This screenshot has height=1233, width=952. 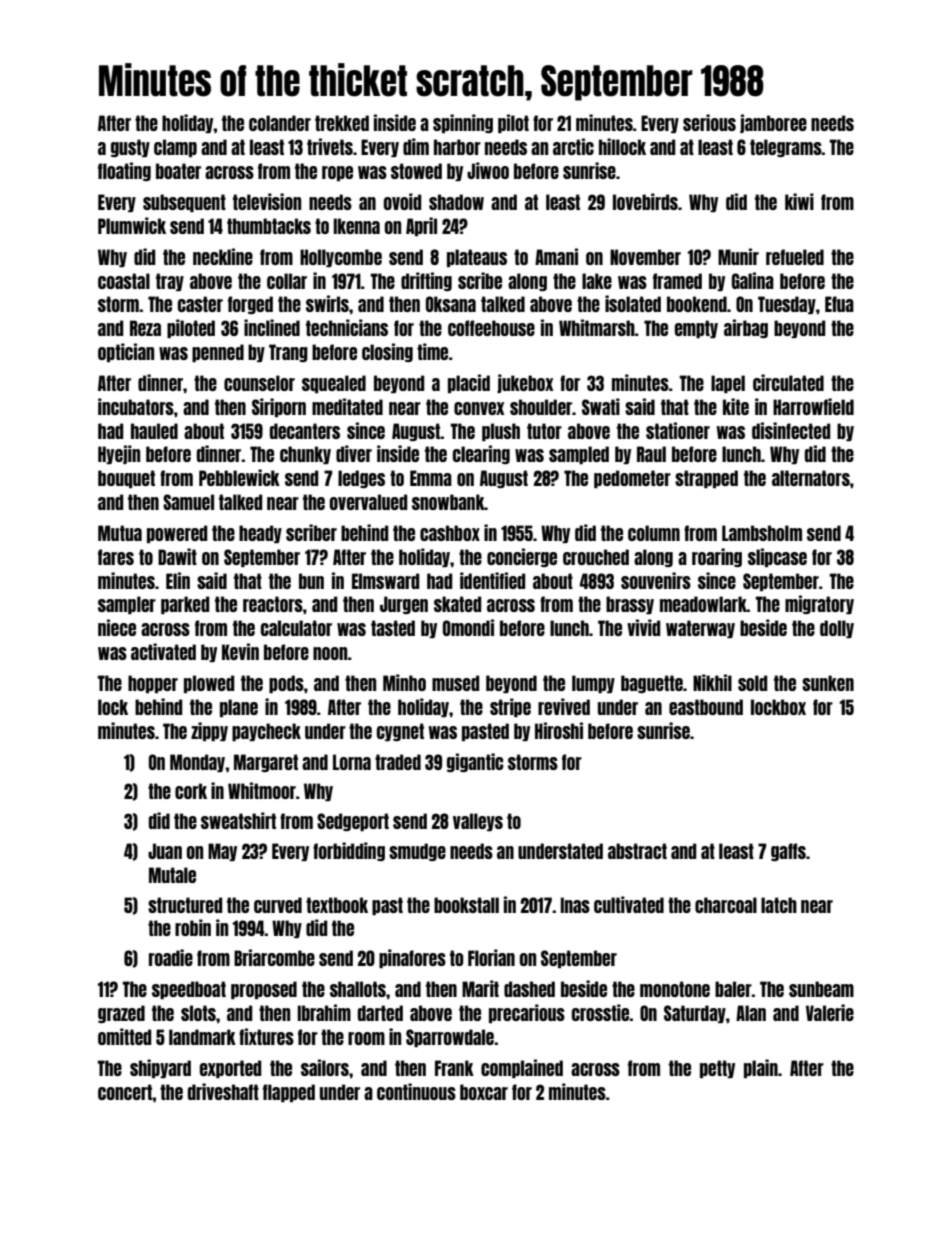 I want to click on cork, so click(x=191, y=791).
